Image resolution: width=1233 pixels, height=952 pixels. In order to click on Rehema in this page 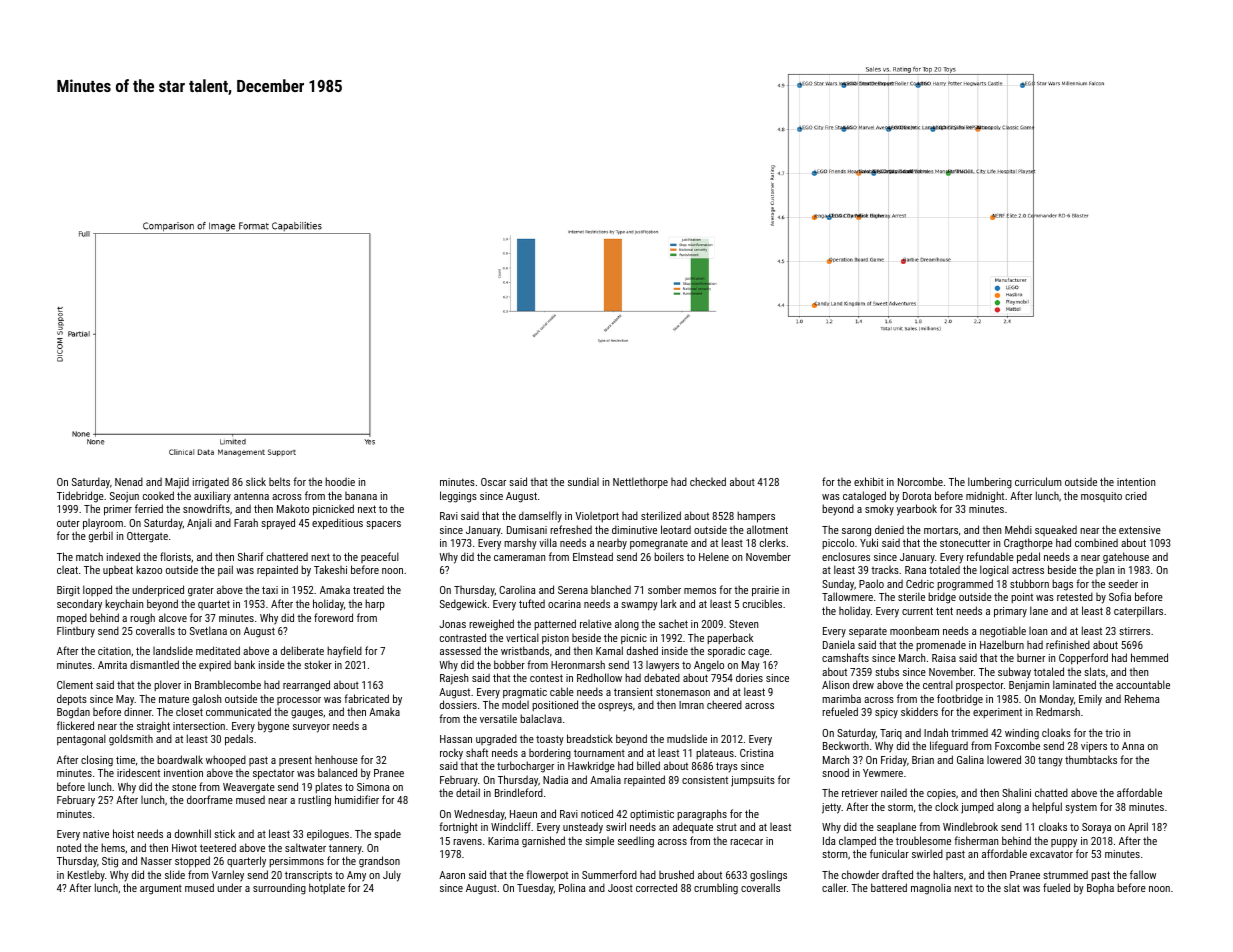, I will do `click(1142, 698)`.
